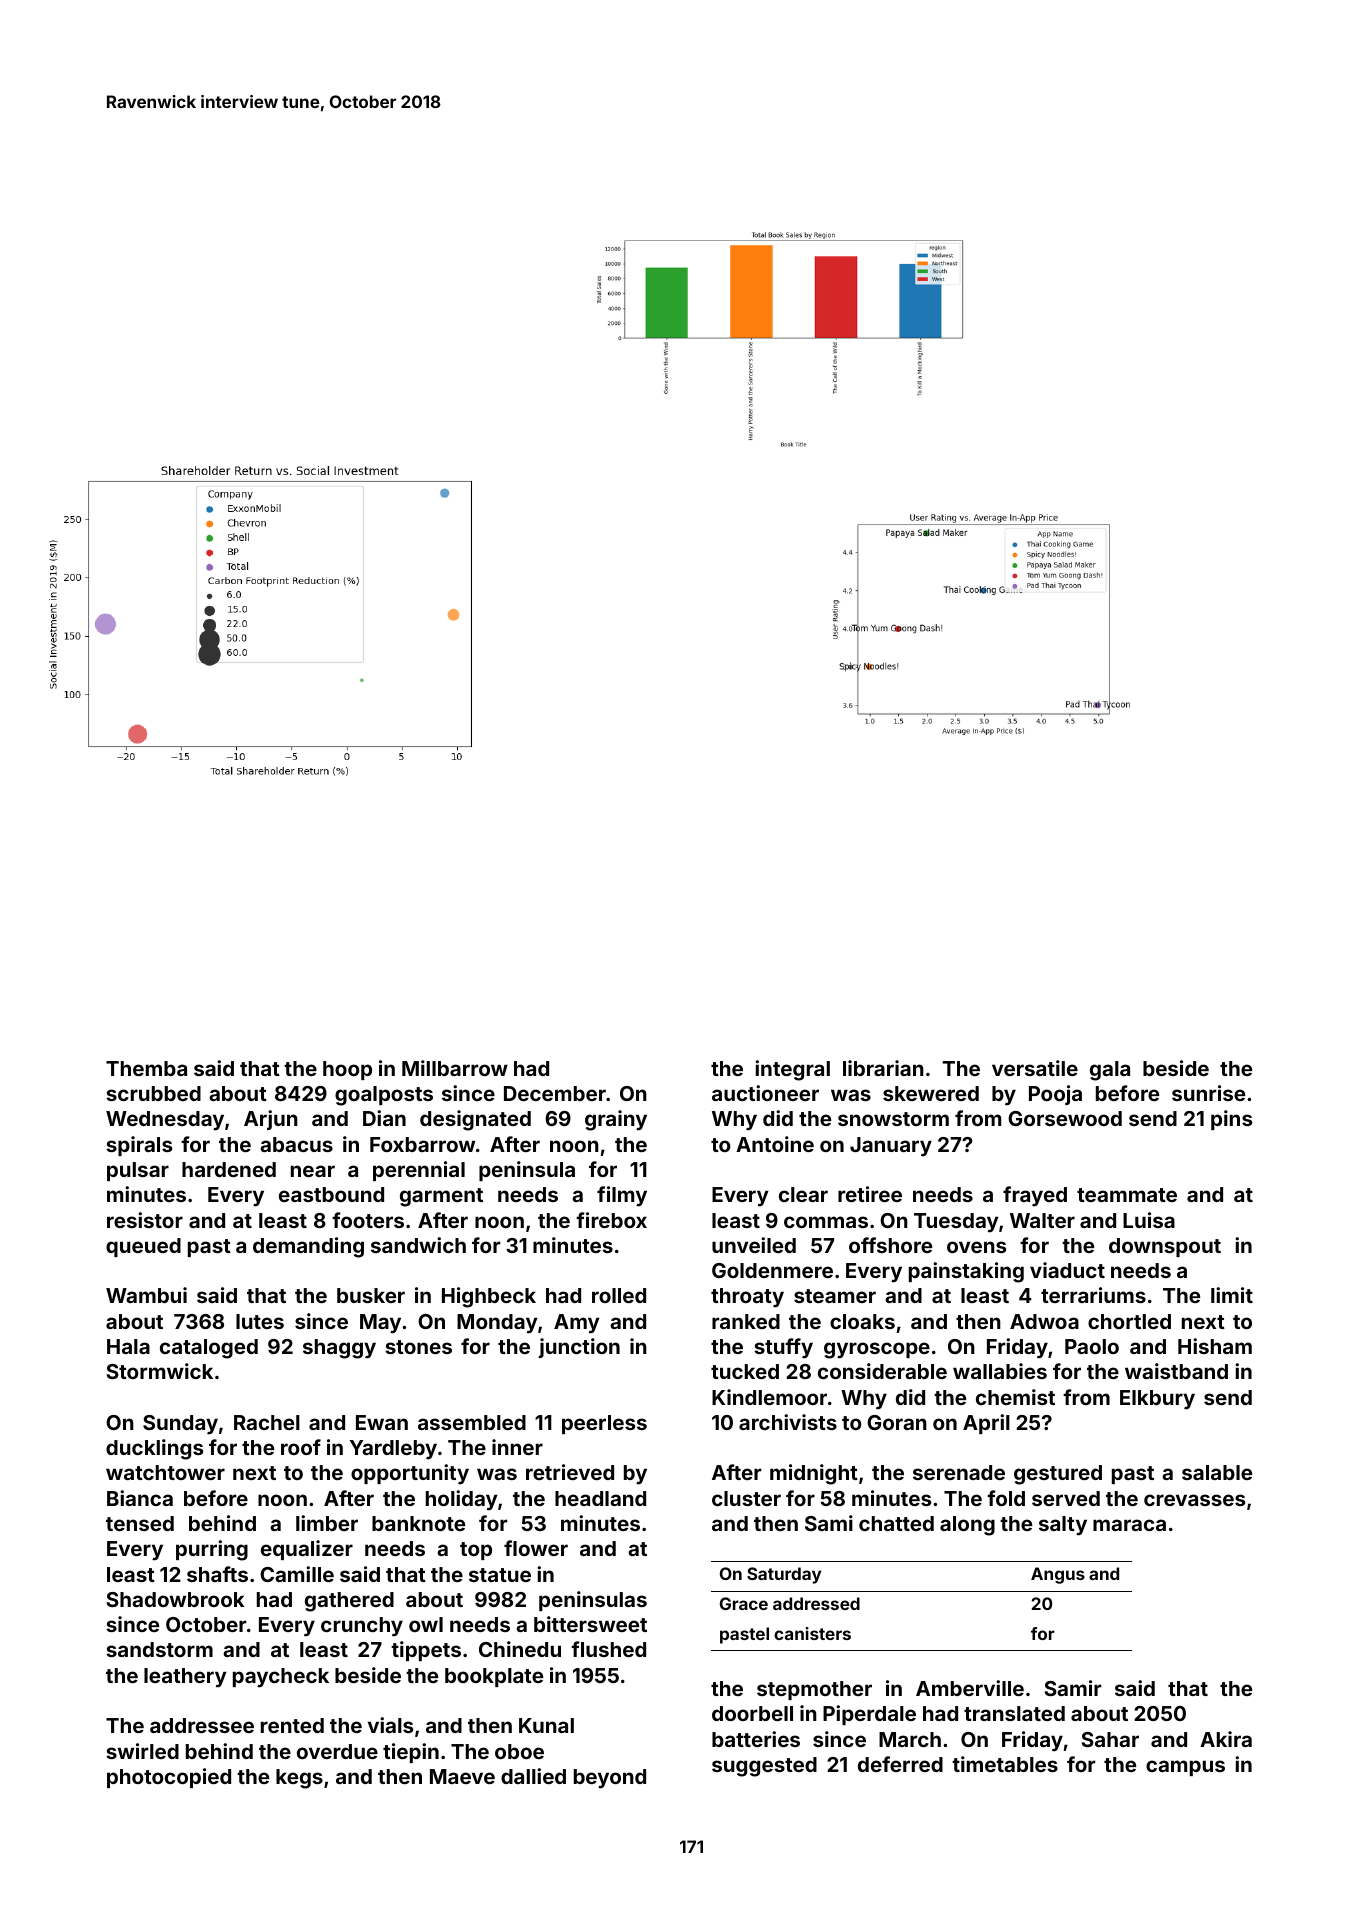 This image has width=1359, height=1923. What do you see at coordinates (1194, 1500) in the image?
I see `crevasses` at bounding box center [1194, 1500].
